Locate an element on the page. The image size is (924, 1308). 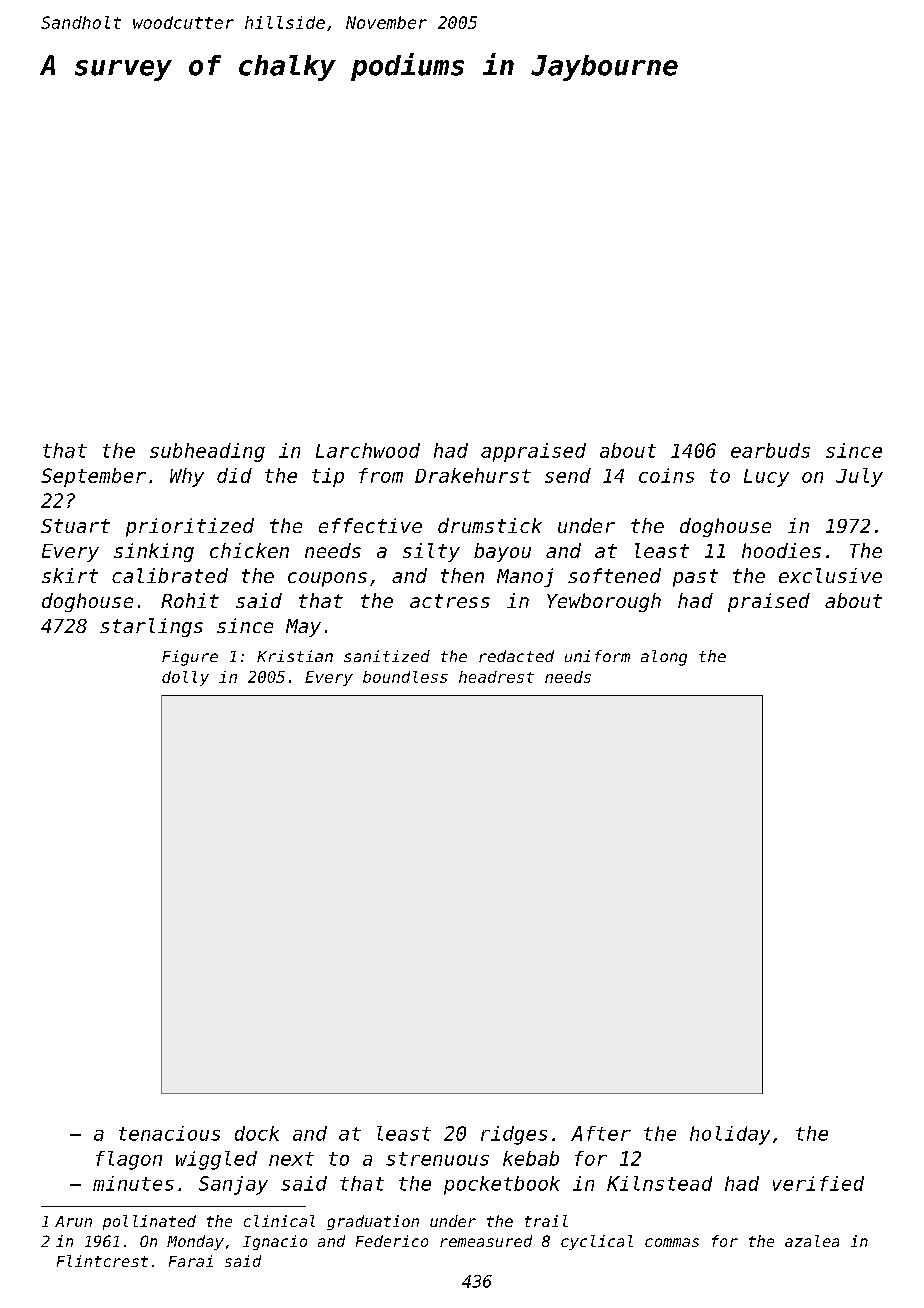
subheading is located at coordinates (207, 452).
